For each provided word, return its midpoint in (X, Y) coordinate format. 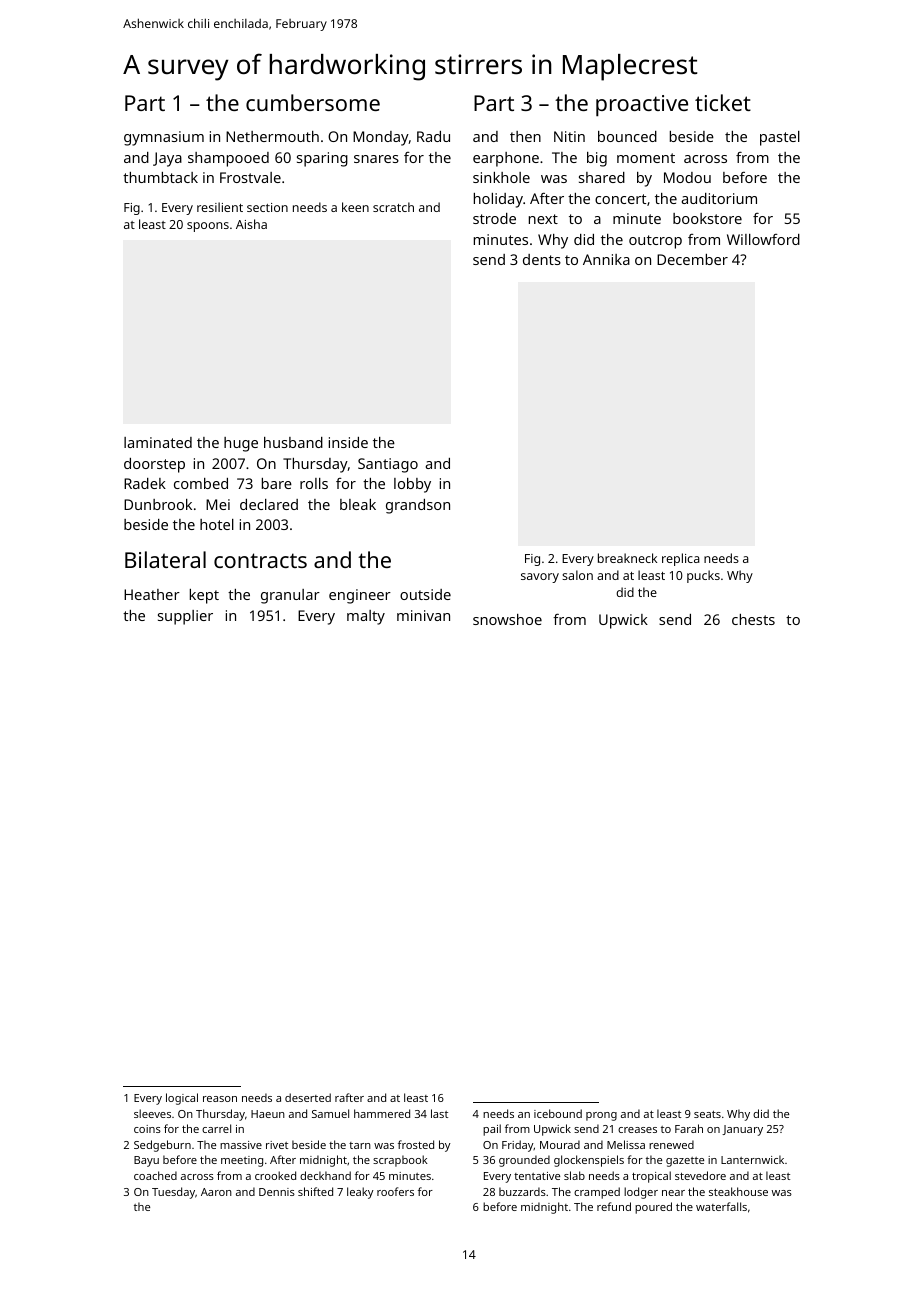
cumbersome (313, 102)
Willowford (763, 239)
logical (182, 1099)
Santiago (388, 465)
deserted (308, 1097)
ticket (723, 102)
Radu (433, 136)
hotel (217, 524)
